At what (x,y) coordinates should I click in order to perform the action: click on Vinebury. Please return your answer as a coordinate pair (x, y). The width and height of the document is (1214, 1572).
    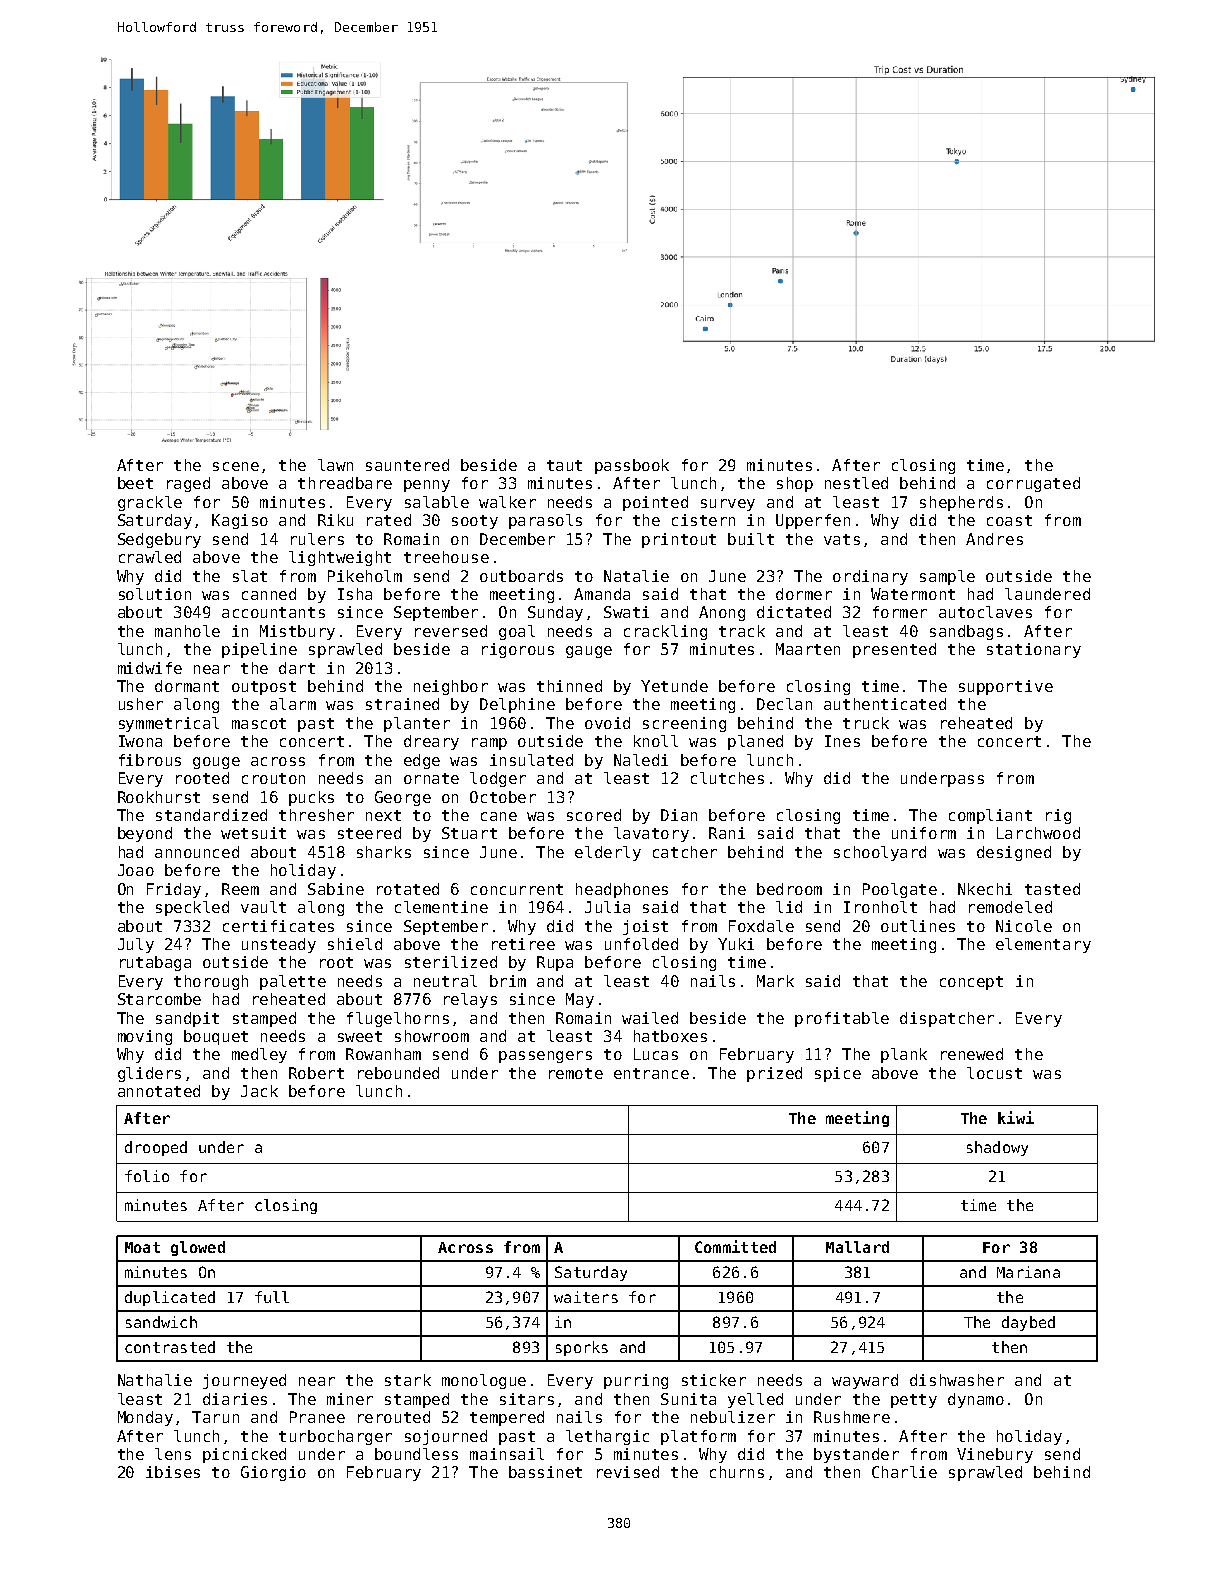
    Looking at the image, I should click on (995, 1455).
